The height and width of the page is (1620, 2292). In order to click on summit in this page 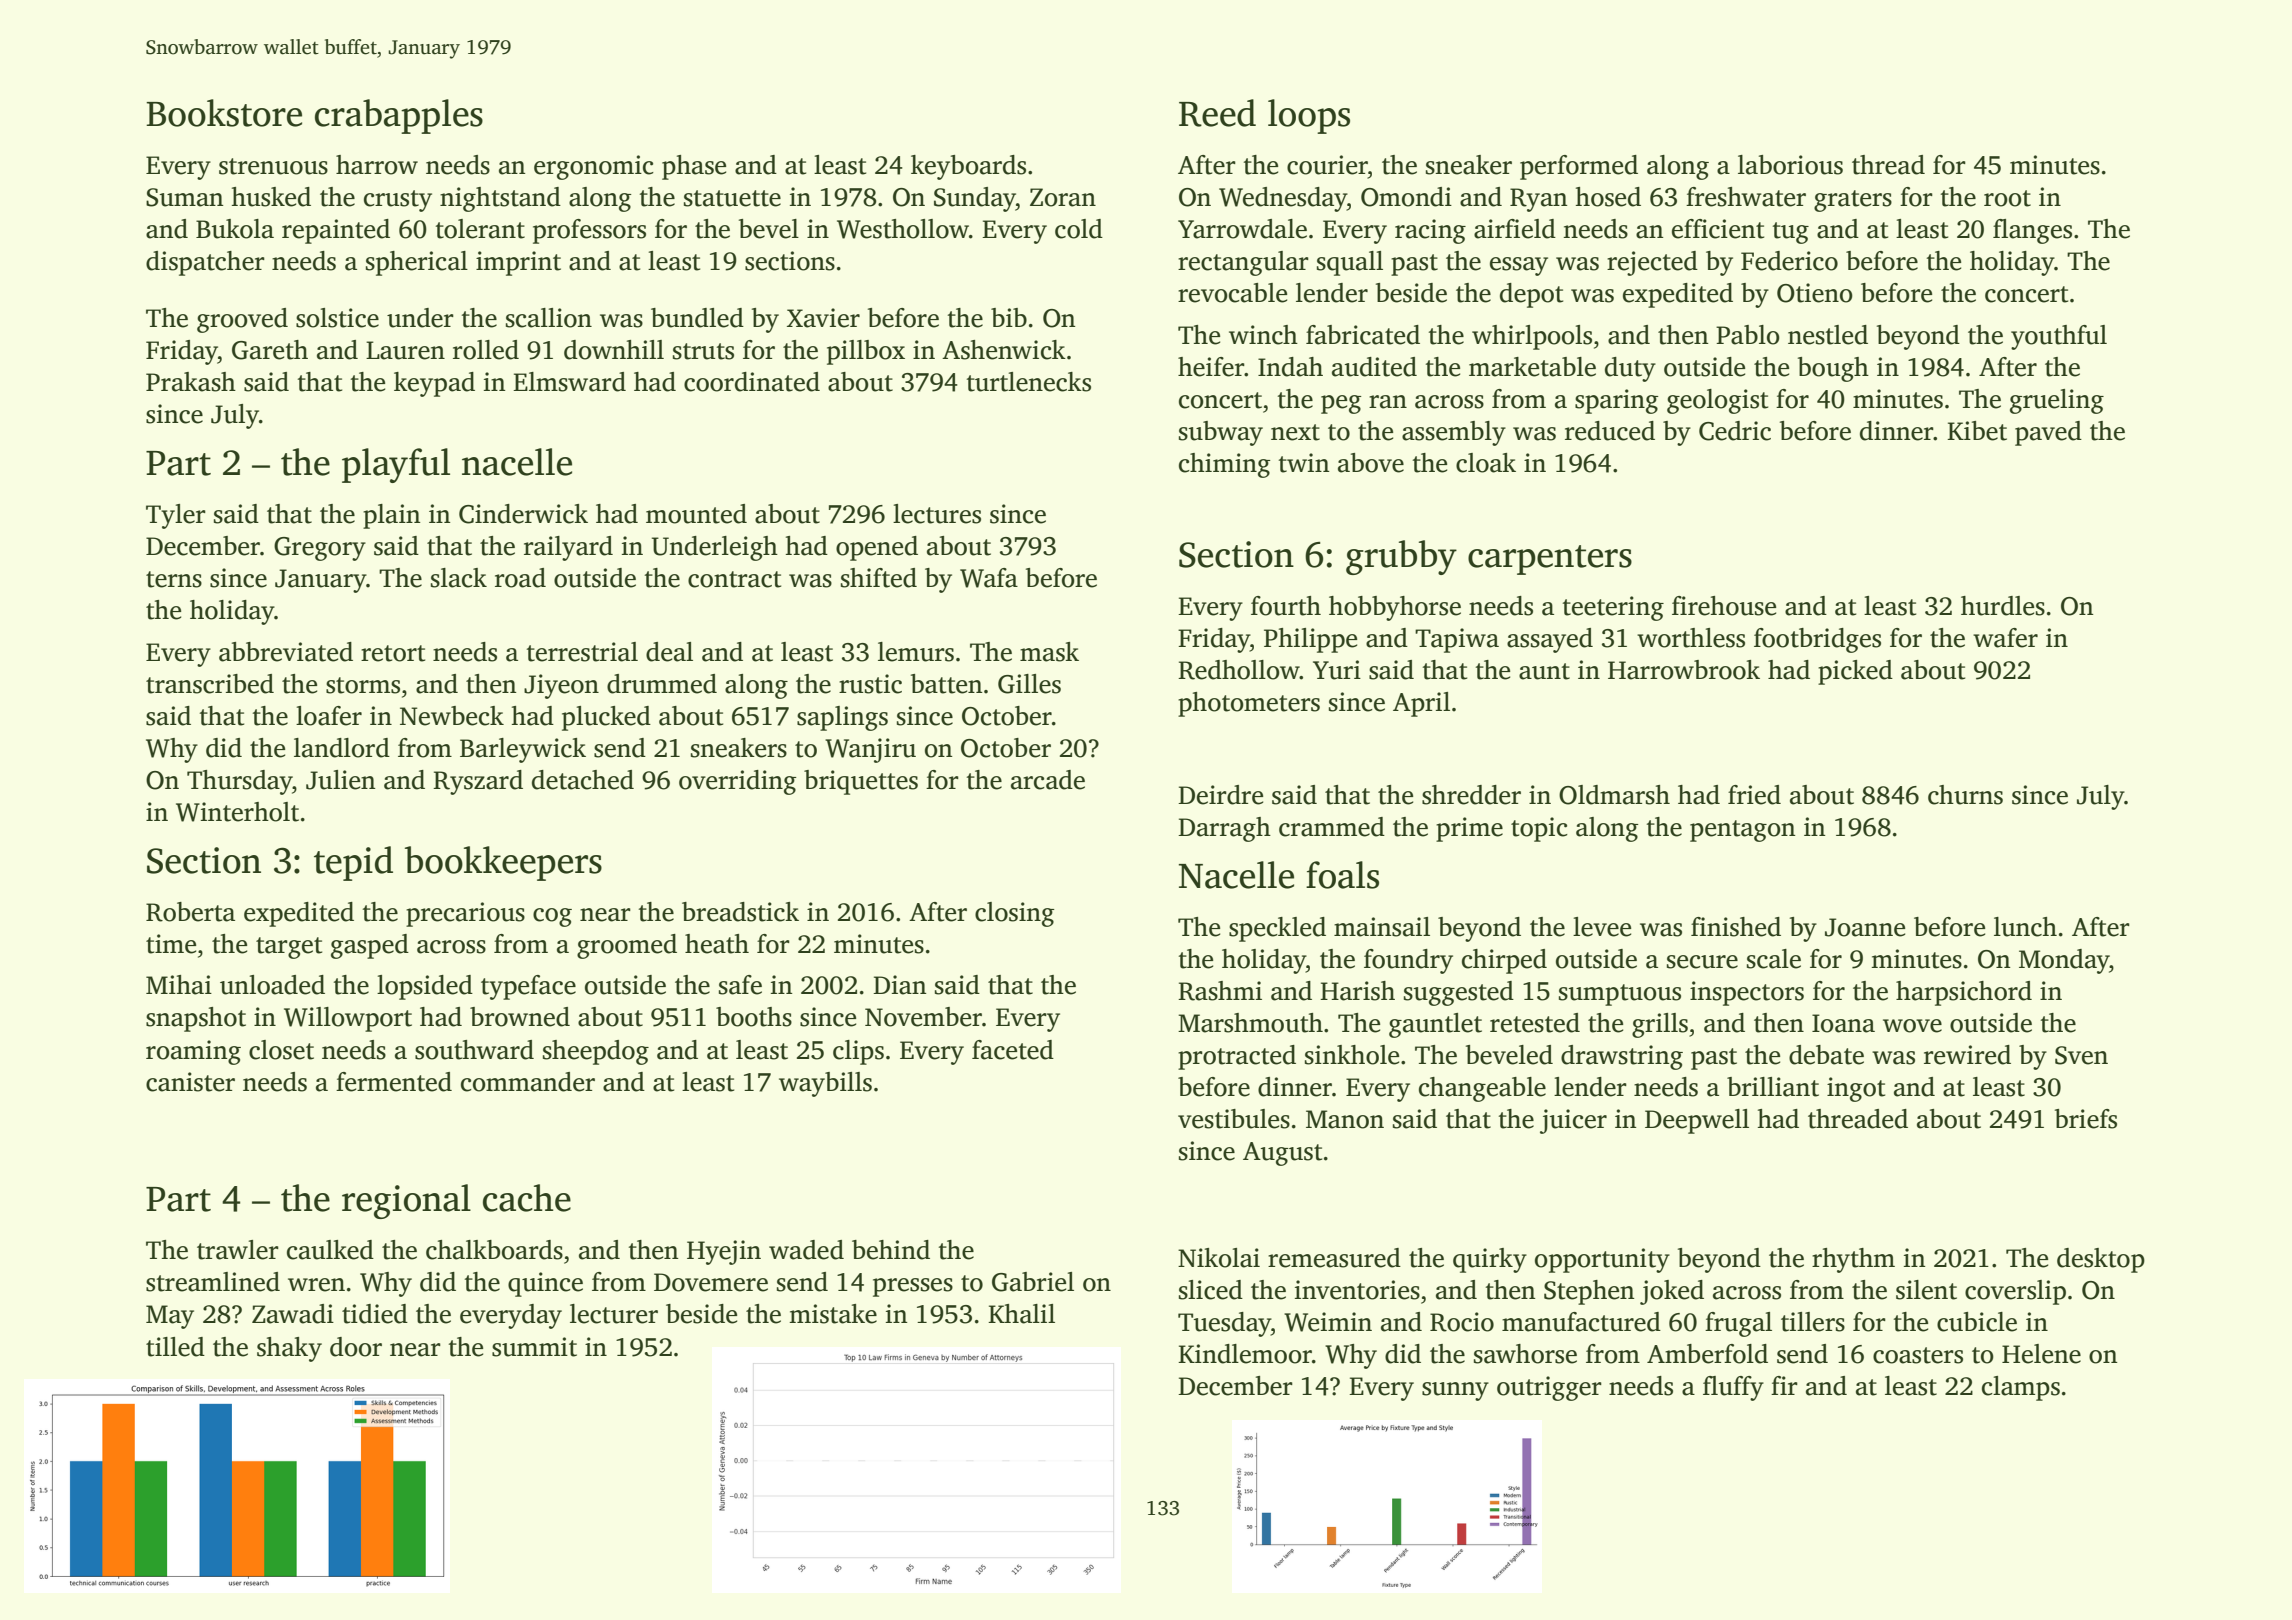, I will do `click(534, 1347)`.
